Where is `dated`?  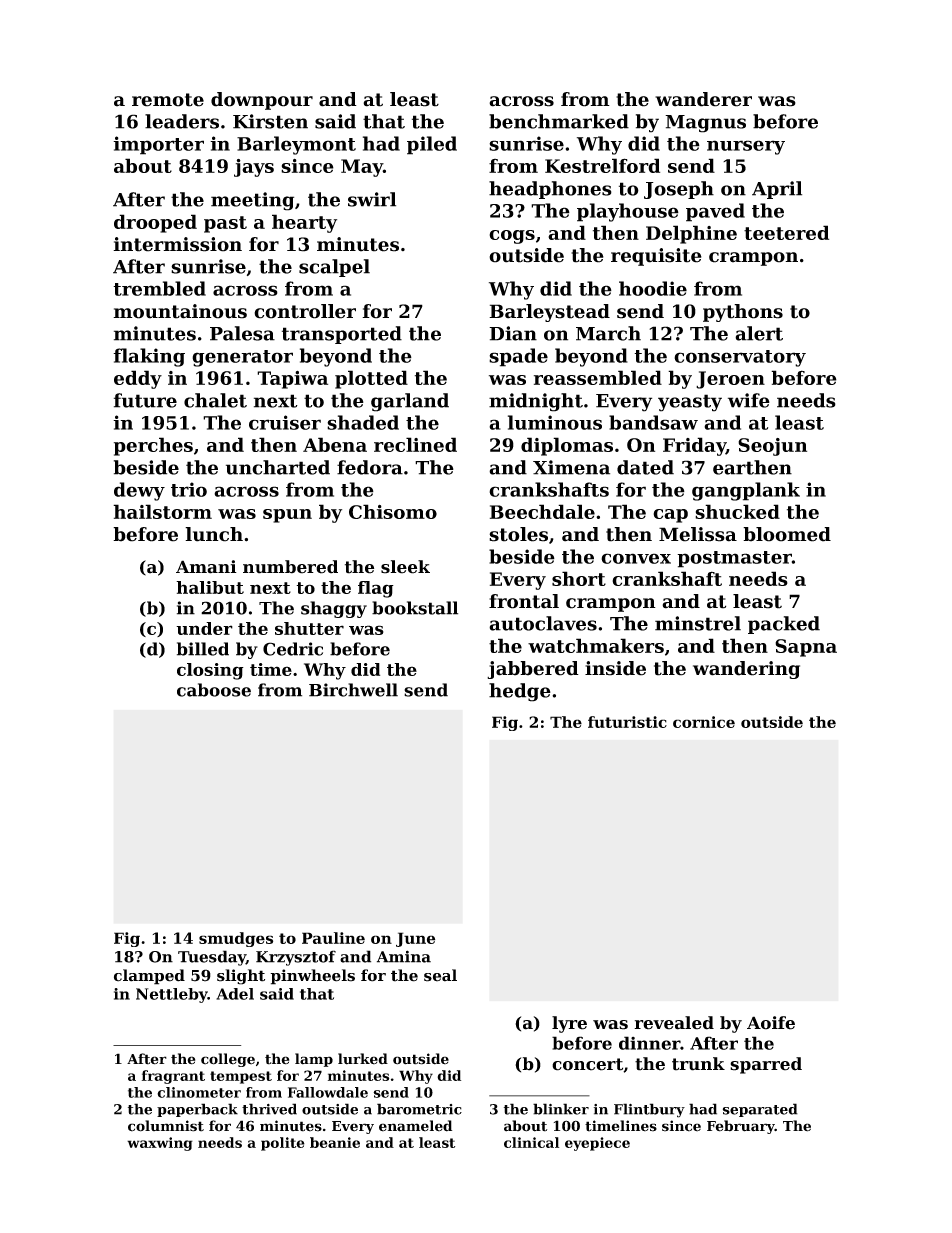 dated is located at coordinates (645, 467).
